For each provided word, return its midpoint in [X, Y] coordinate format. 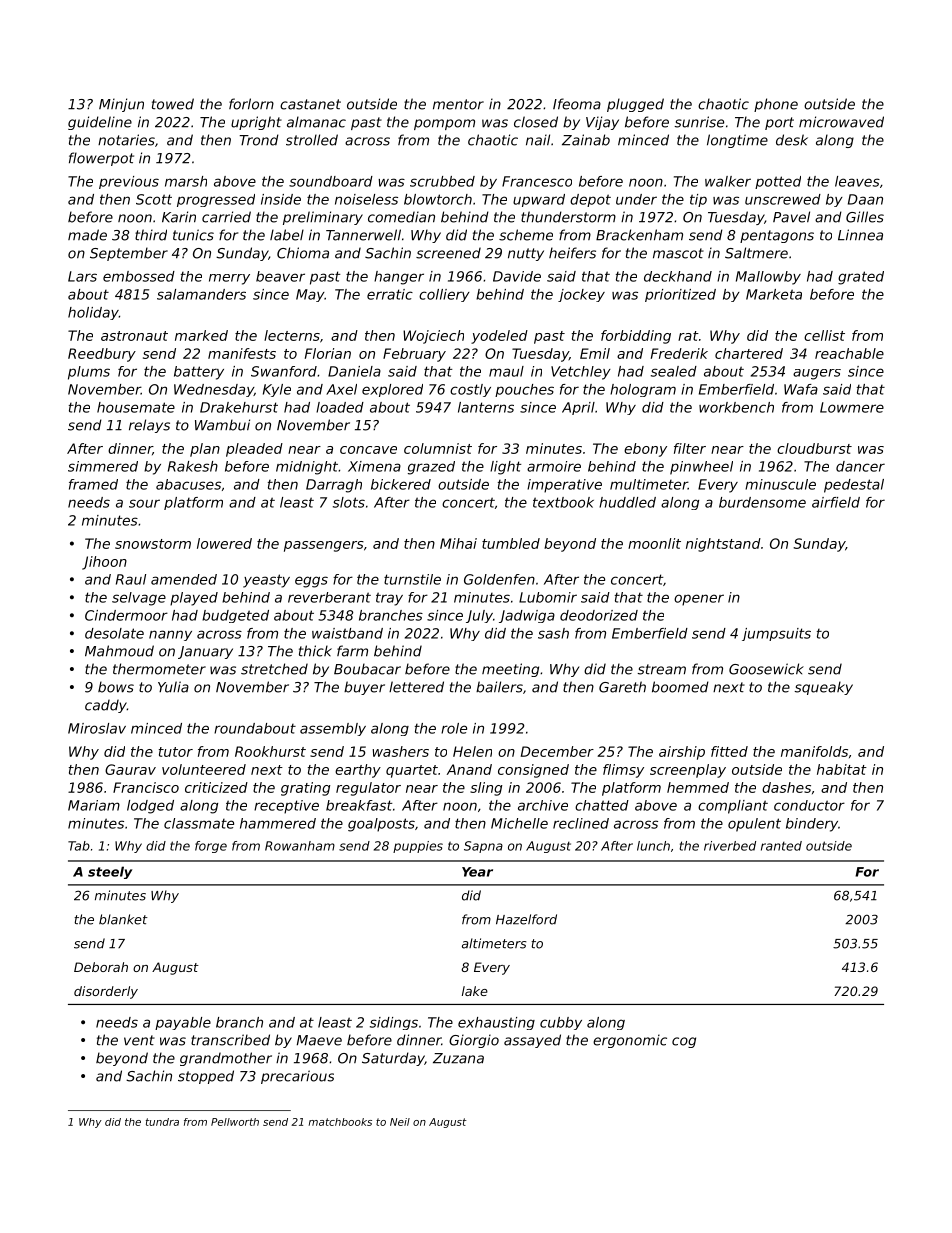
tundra [162, 1122]
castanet [310, 104]
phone [776, 105]
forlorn [251, 104]
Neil [400, 1122]
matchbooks [340, 1122]
